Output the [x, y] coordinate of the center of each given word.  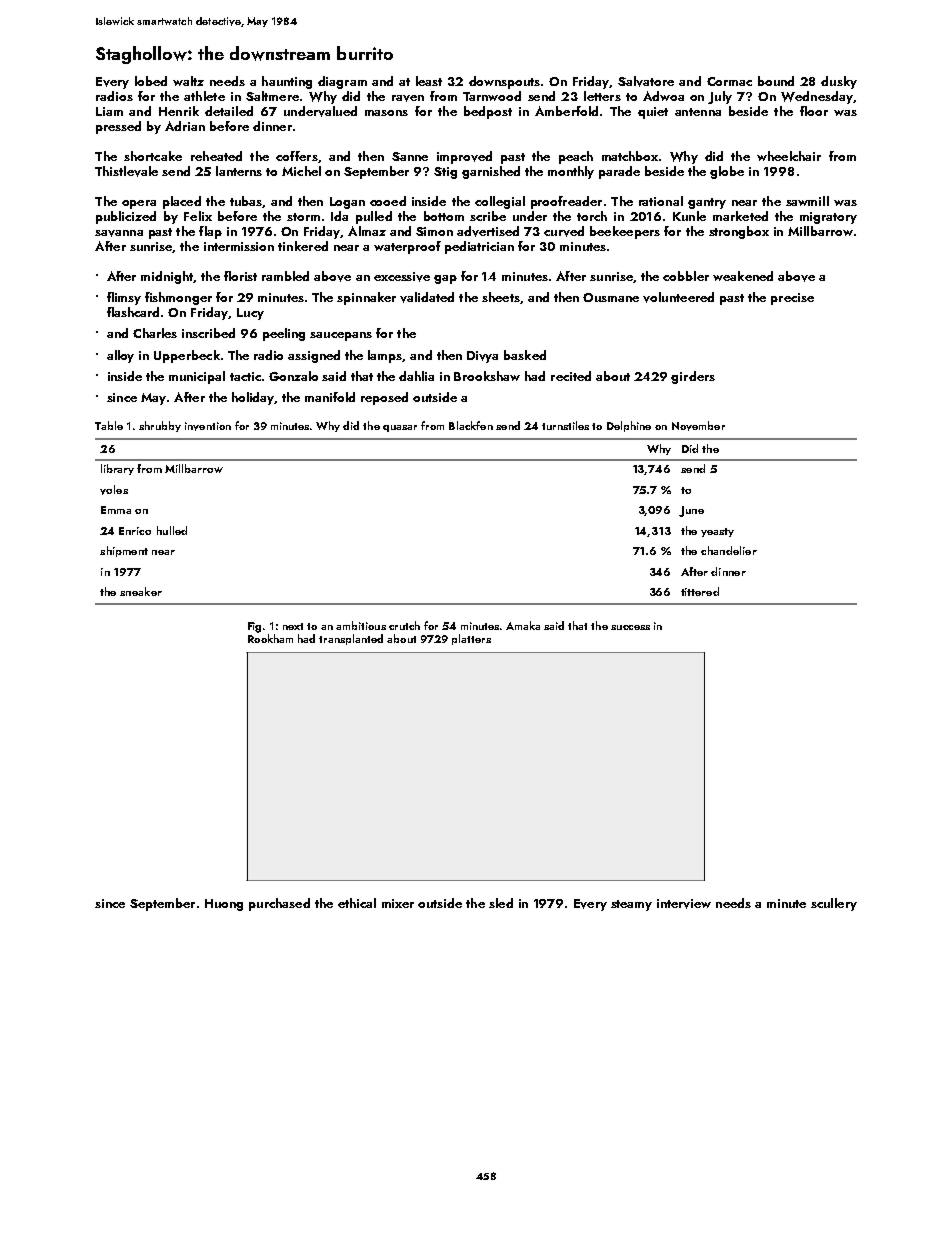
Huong [224, 905]
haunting [287, 82]
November [698, 426]
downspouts [504, 82]
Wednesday [817, 97]
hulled [172, 530]
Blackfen [471, 425]
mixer [398, 903]
